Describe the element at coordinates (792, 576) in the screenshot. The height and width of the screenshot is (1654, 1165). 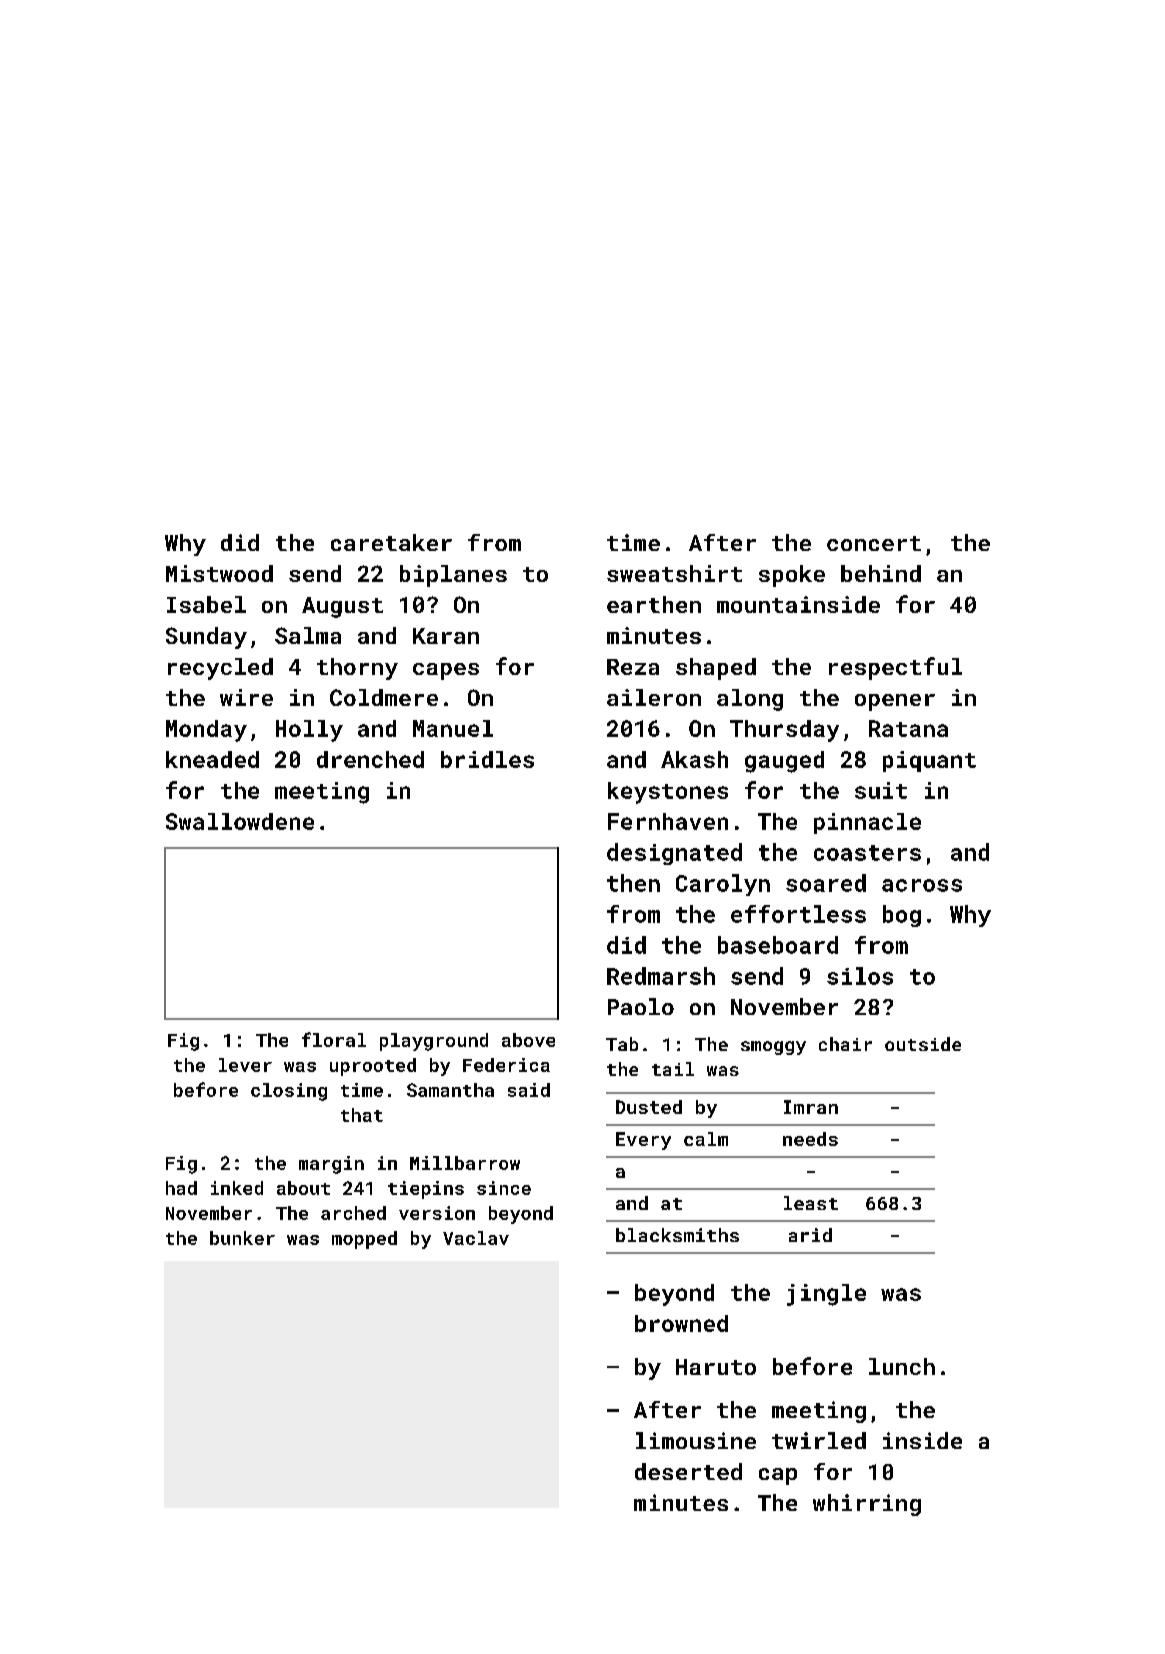
I see `spoke` at that location.
